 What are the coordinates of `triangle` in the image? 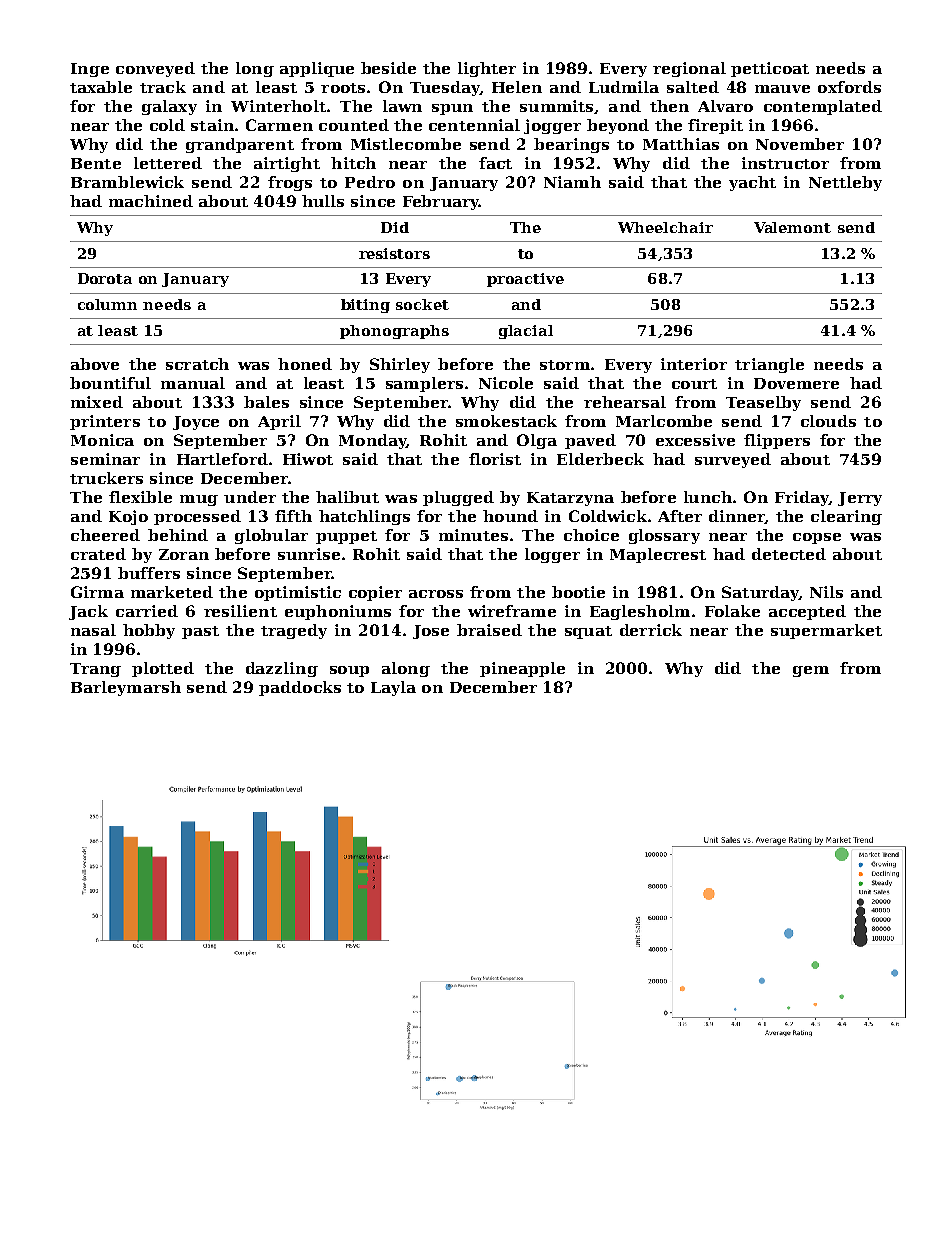 It's located at (769, 365).
